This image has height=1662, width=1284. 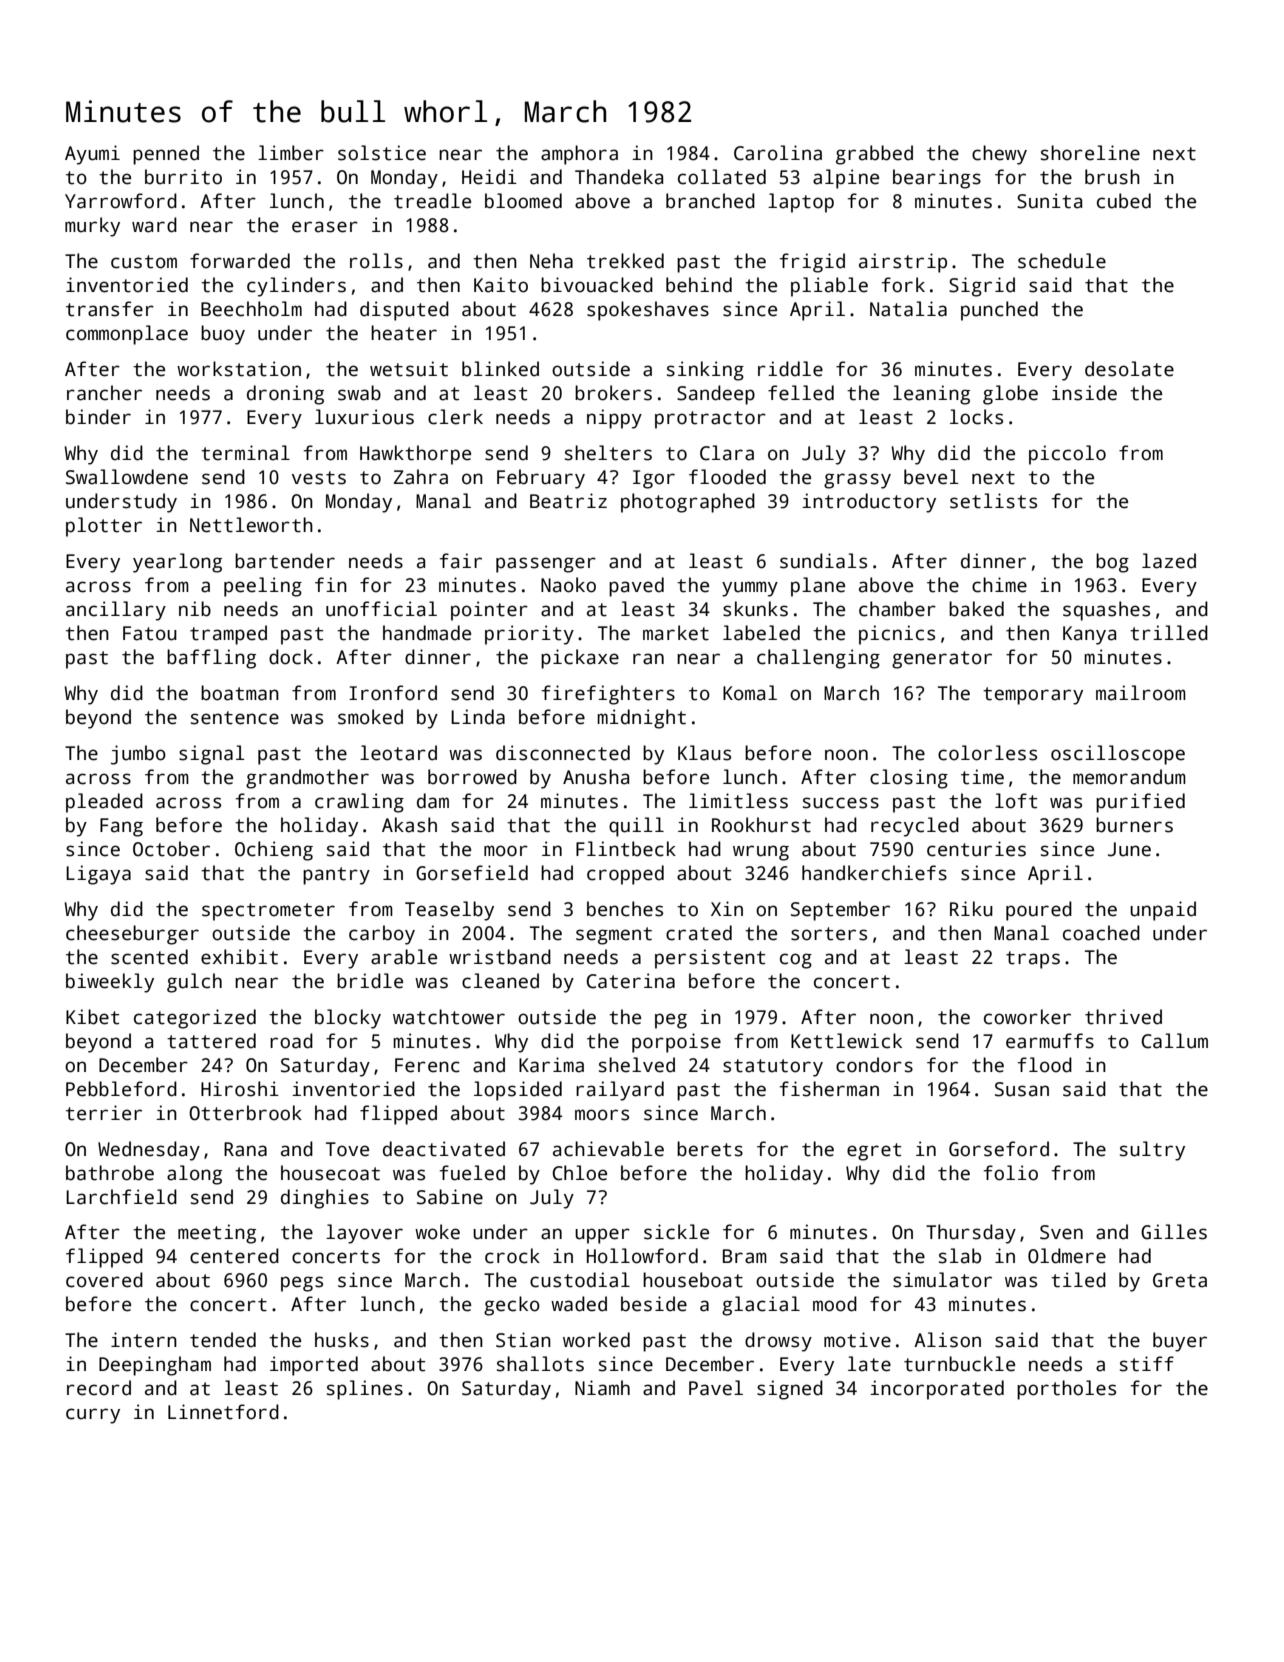 I want to click on persistent, so click(x=710, y=959).
